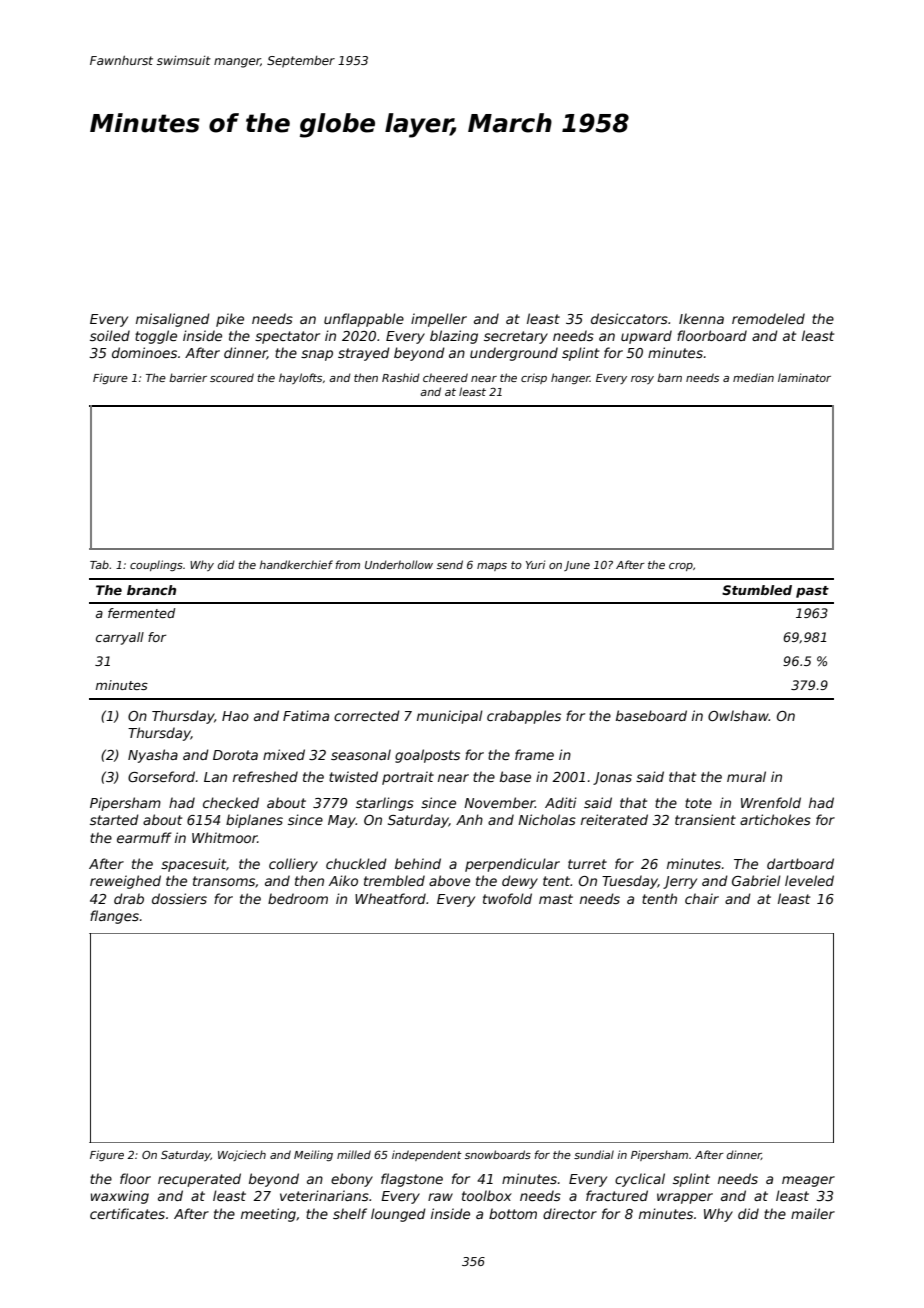 The image size is (924, 1308). What do you see at coordinates (298, 898) in the document?
I see `bedroom` at bounding box center [298, 898].
